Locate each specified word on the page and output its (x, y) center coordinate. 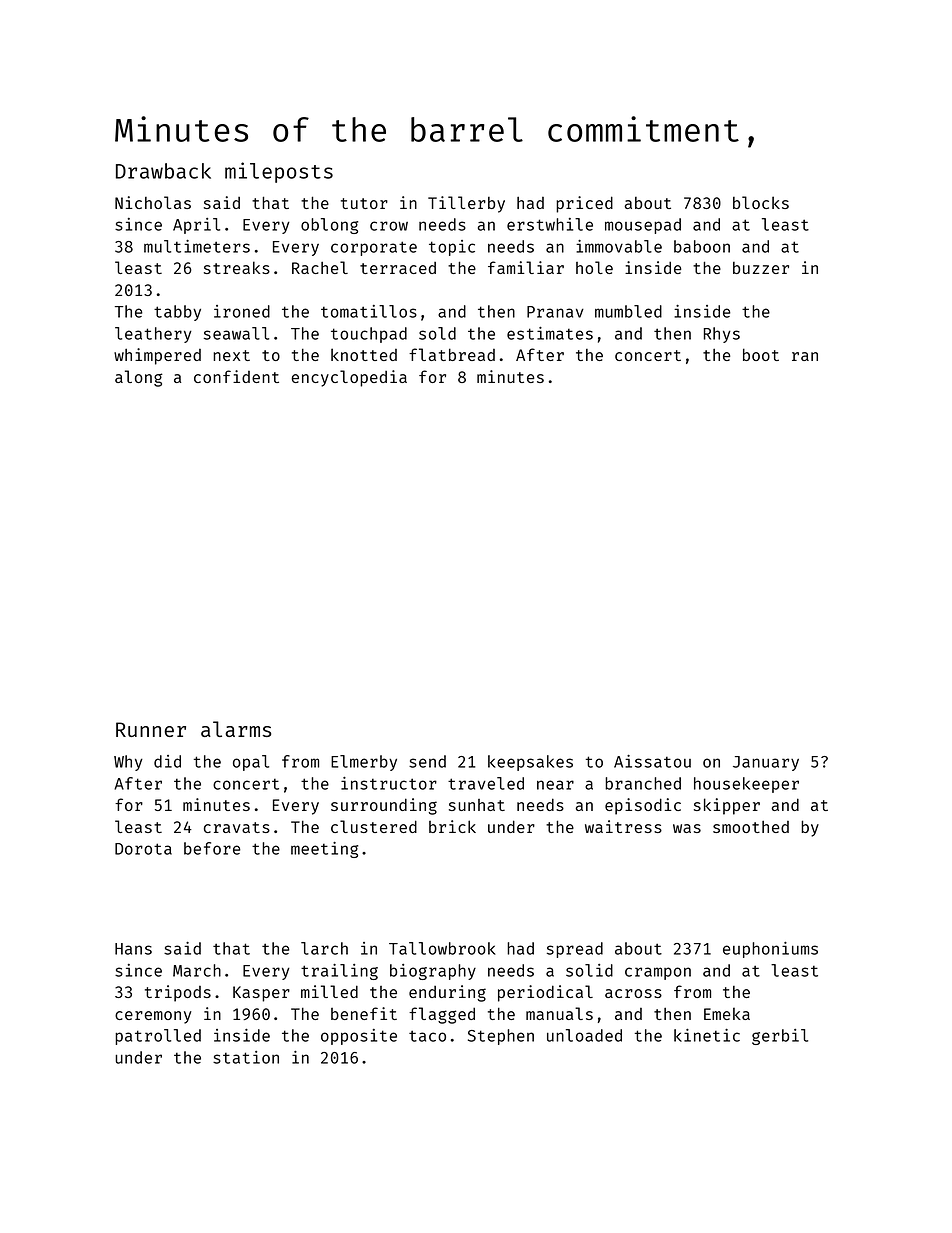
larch (324, 948)
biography (433, 972)
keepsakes (530, 763)
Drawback (163, 171)
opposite (359, 1037)
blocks (761, 202)
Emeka (727, 1014)
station (246, 1057)
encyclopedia (349, 378)
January (766, 763)
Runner (151, 729)
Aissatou (652, 761)
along (139, 378)
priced (584, 204)
